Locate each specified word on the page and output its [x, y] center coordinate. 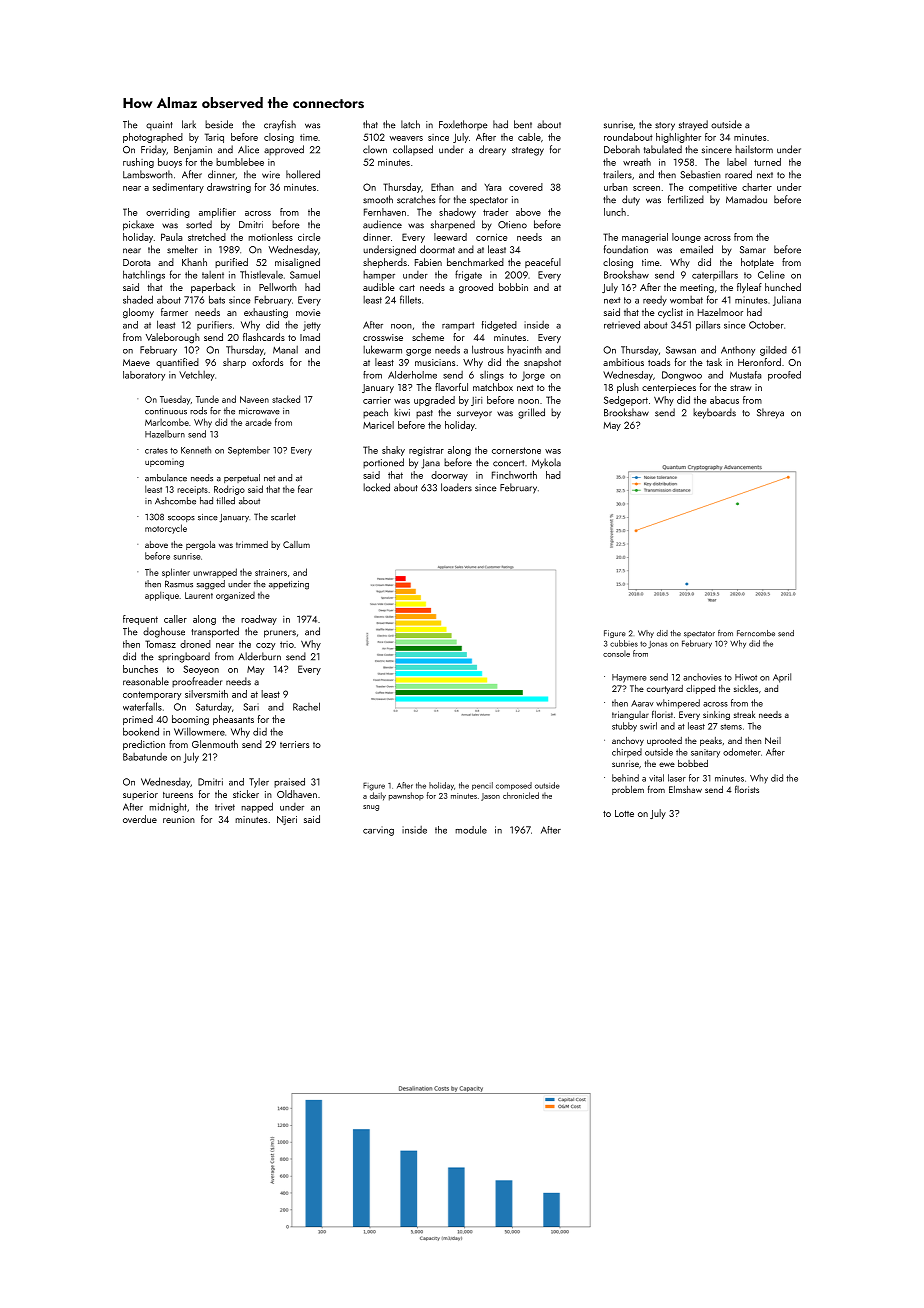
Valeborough [173, 338]
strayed [693, 125]
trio [287, 644]
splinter [176, 573]
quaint [159, 125]
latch [410, 124]
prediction [144, 745]
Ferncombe [756, 633]
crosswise [383, 337]
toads [659, 362]
